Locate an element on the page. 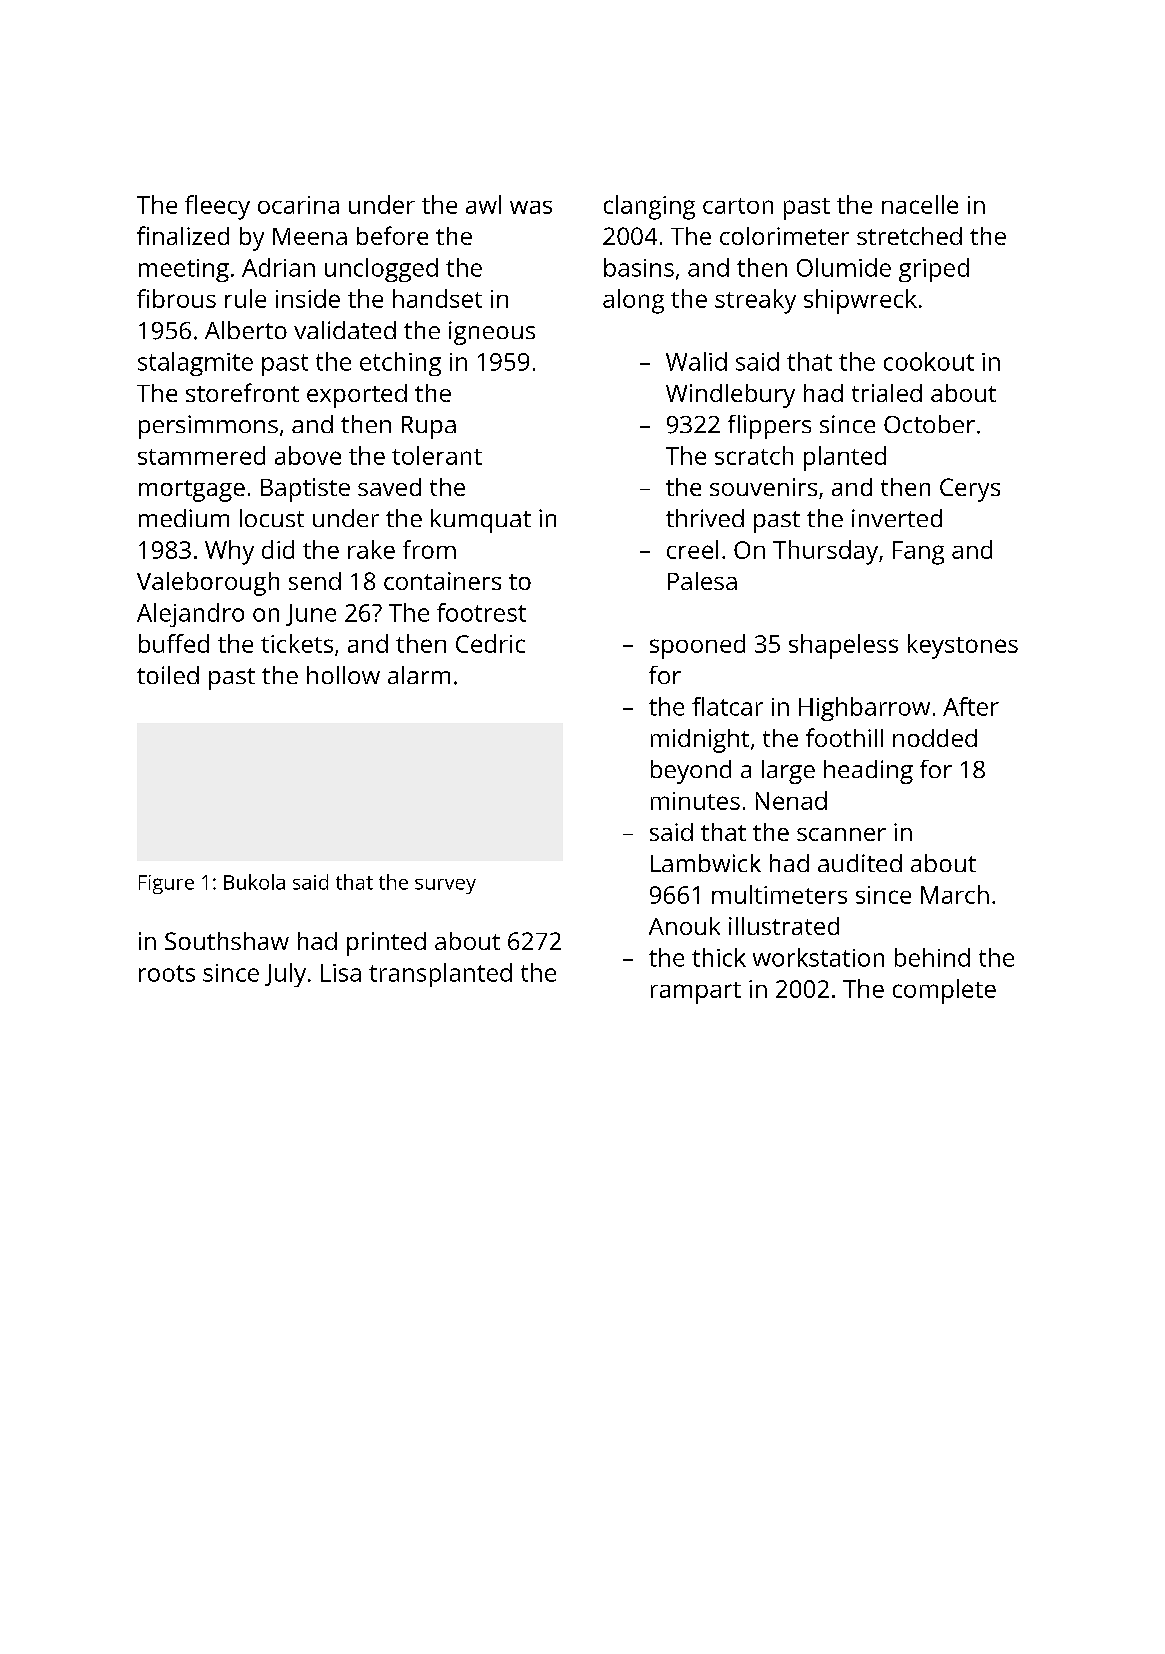 This image has width=1165, height=1654. awl is located at coordinates (483, 204).
